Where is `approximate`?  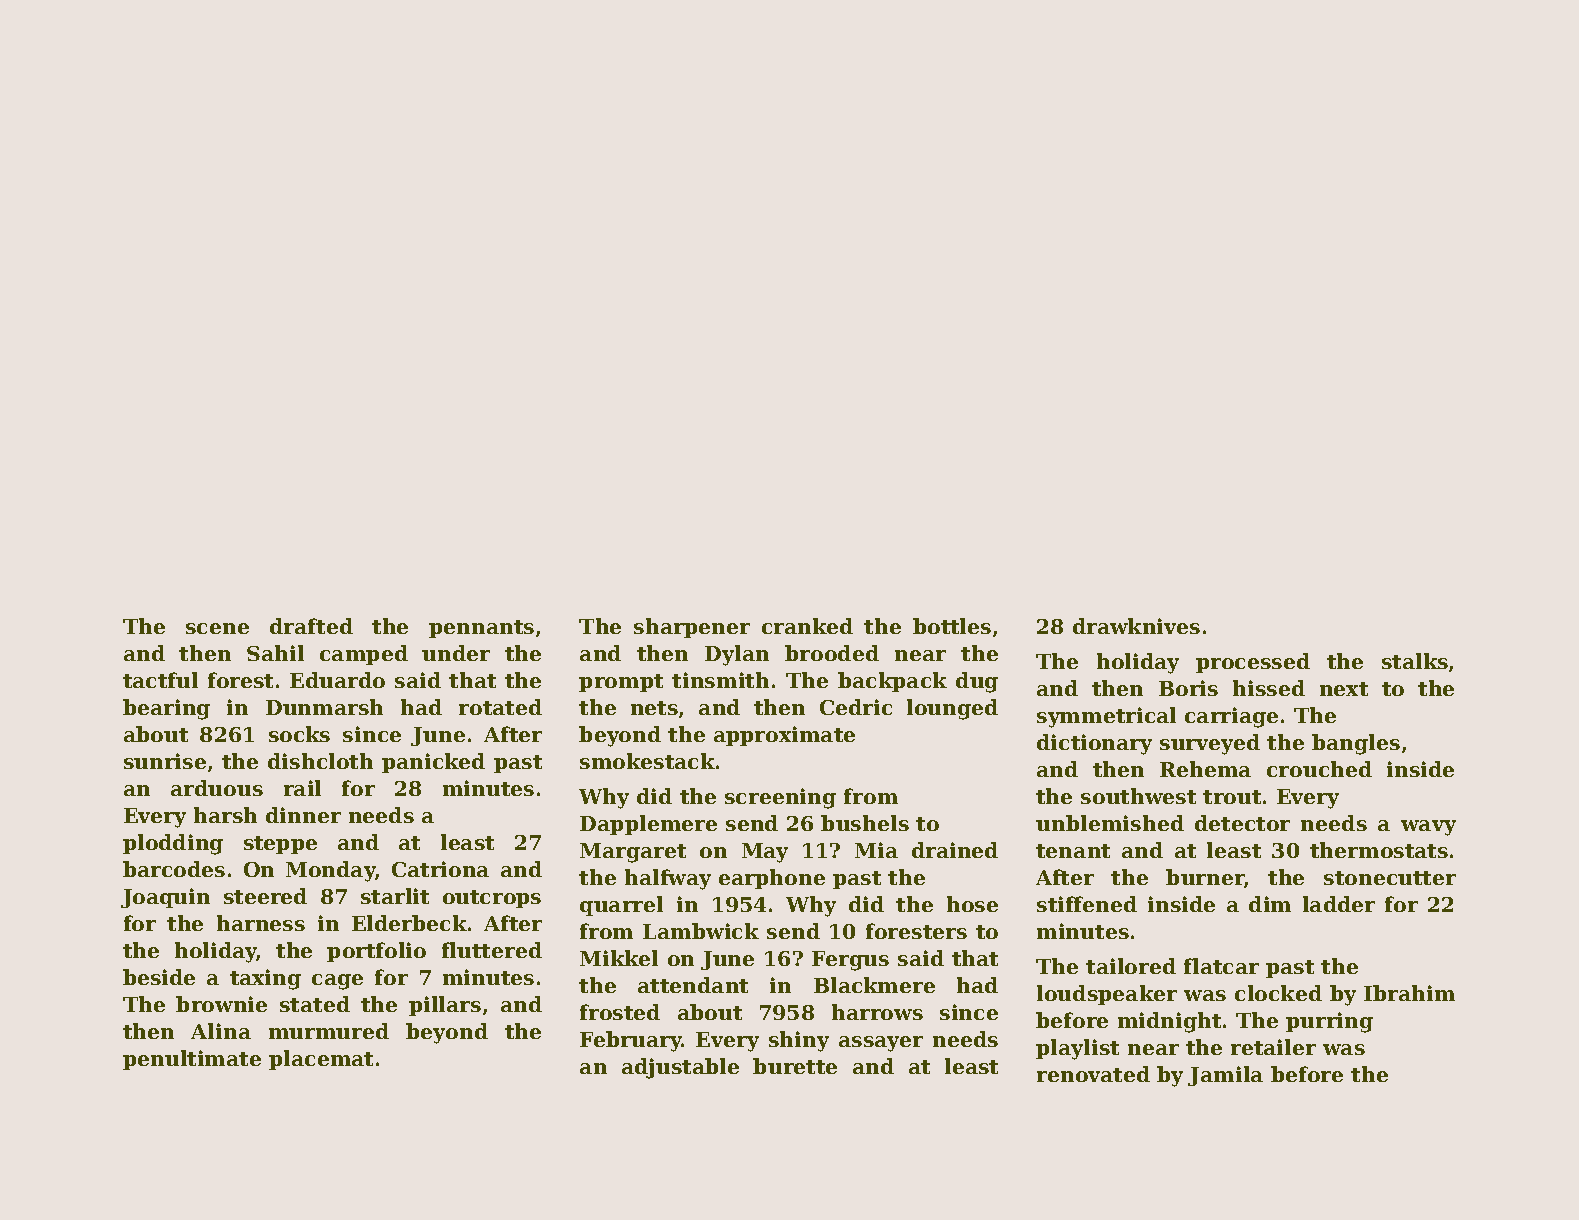
approximate is located at coordinates (784, 736).
